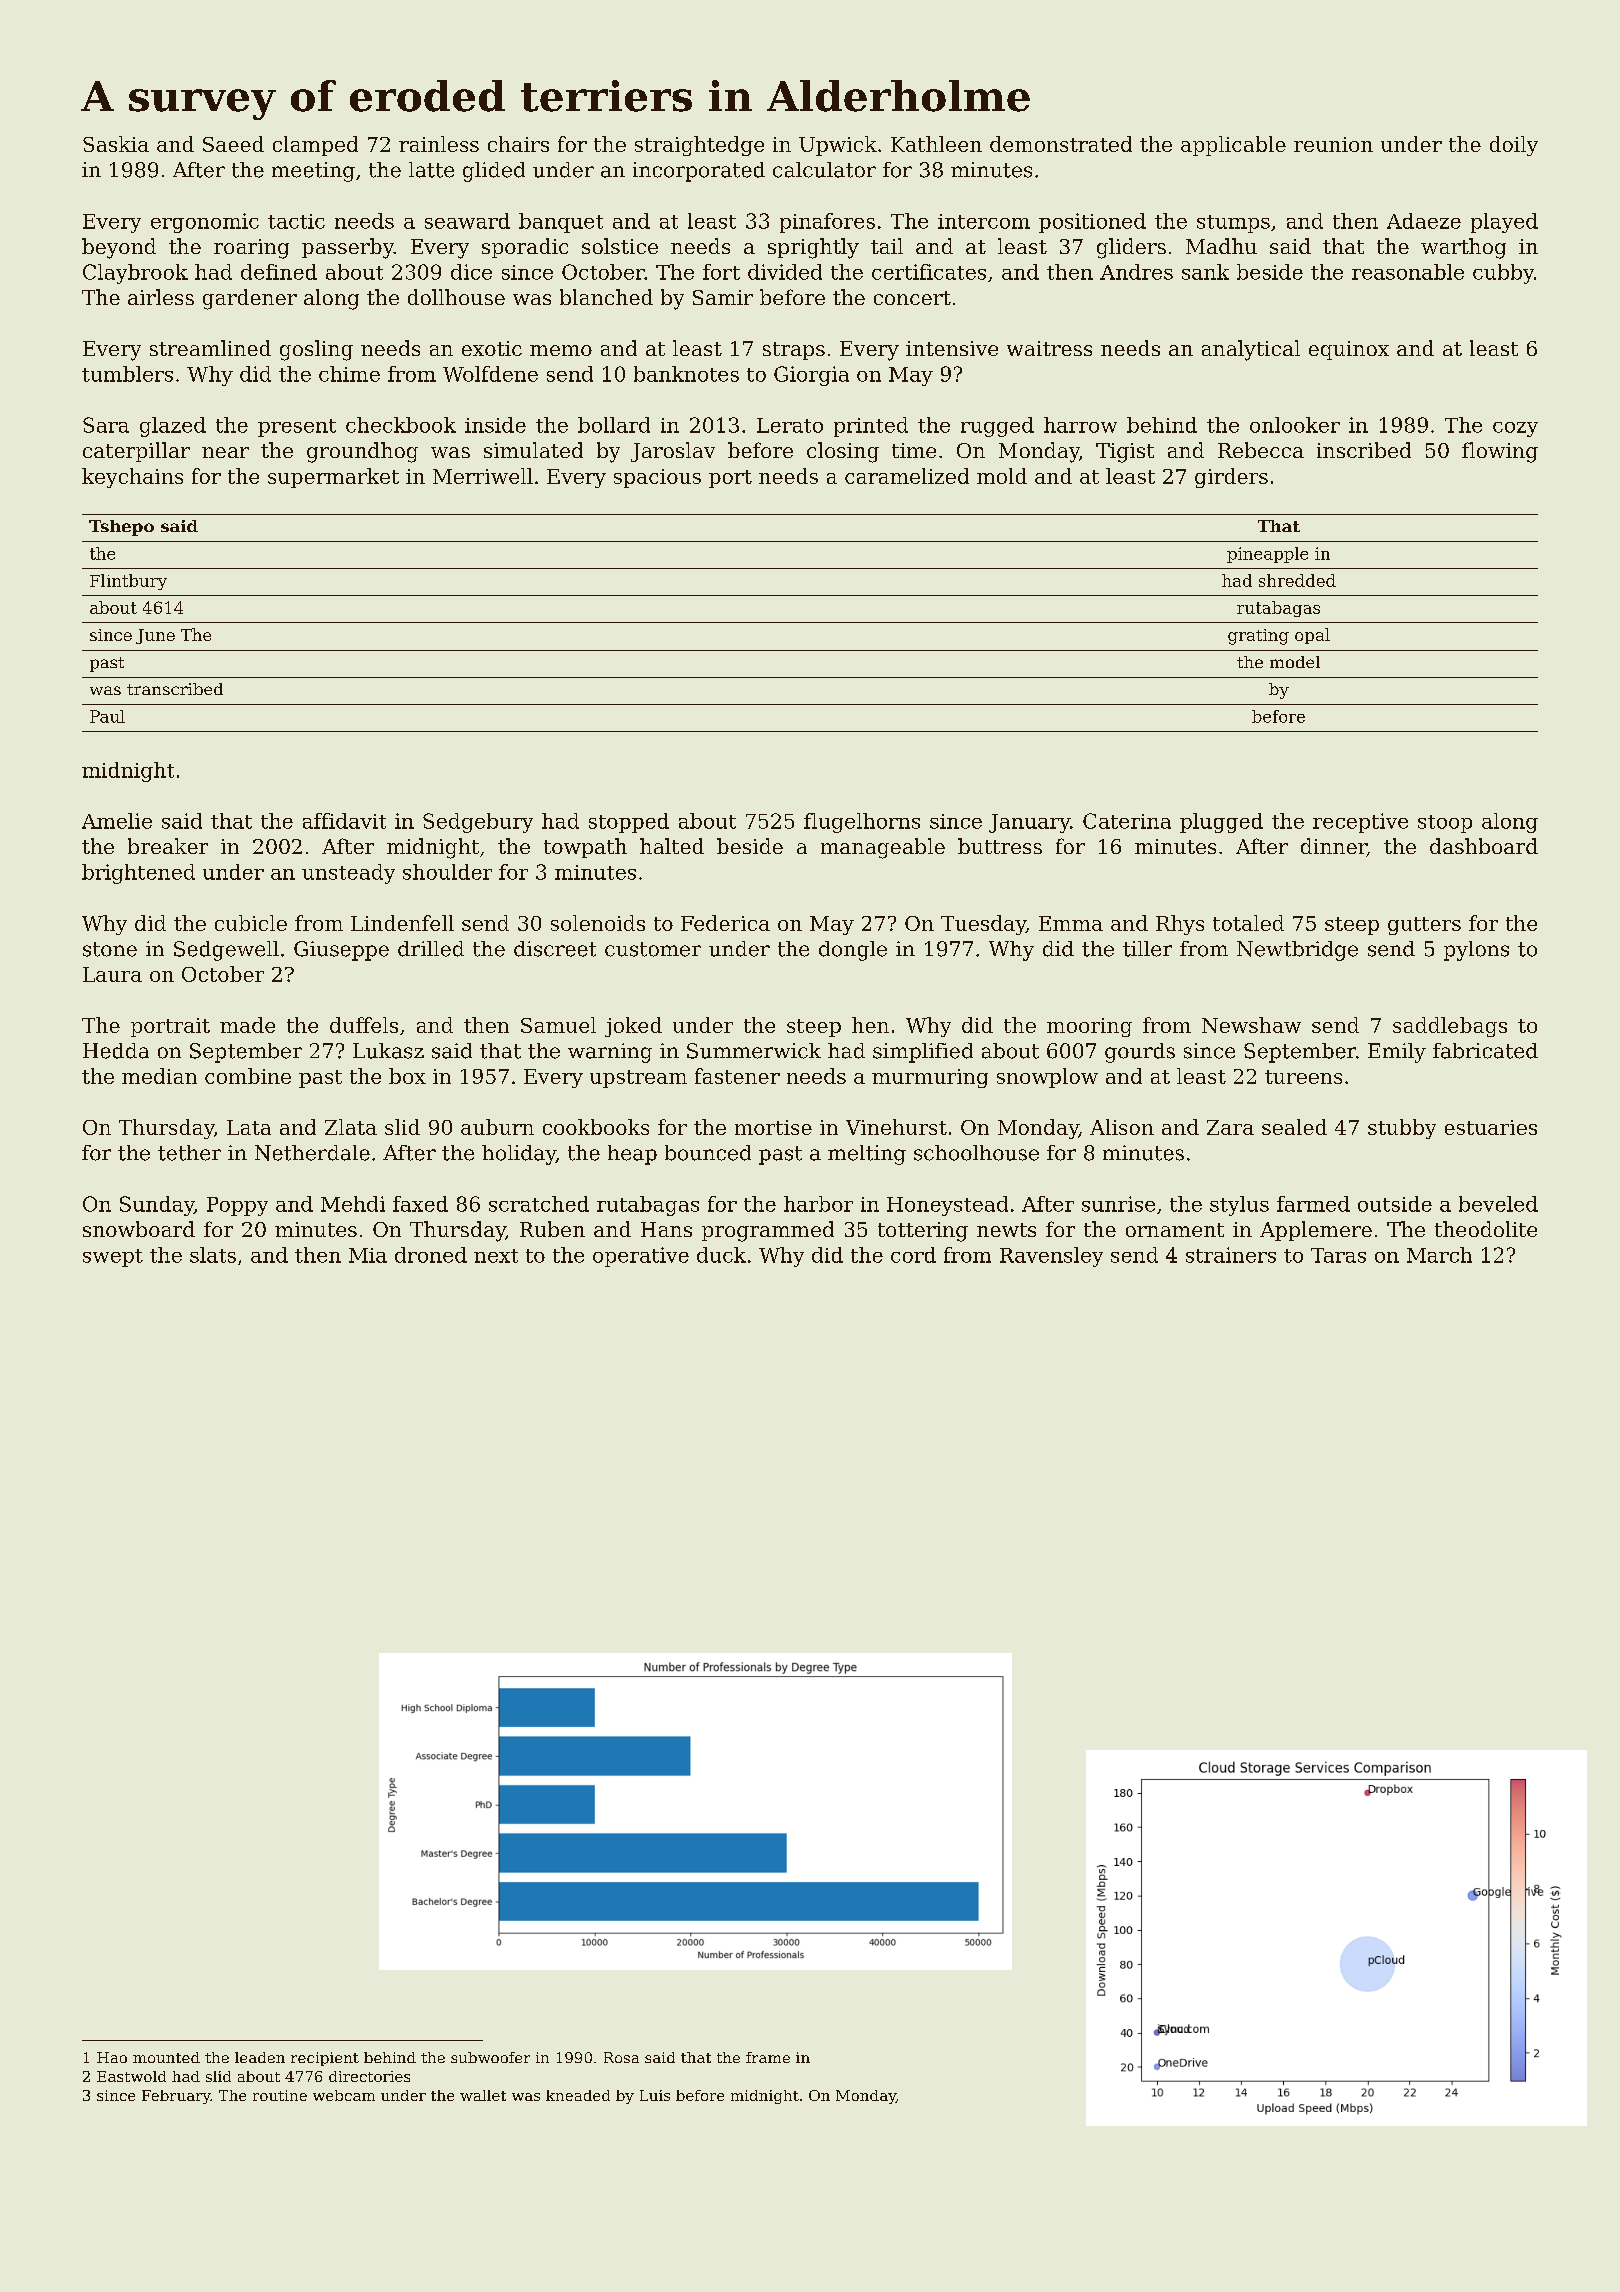 Image resolution: width=1620 pixels, height=2292 pixels. Describe the element at coordinates (368, 1255) in the screenshot. I see `Mia` at that location.
